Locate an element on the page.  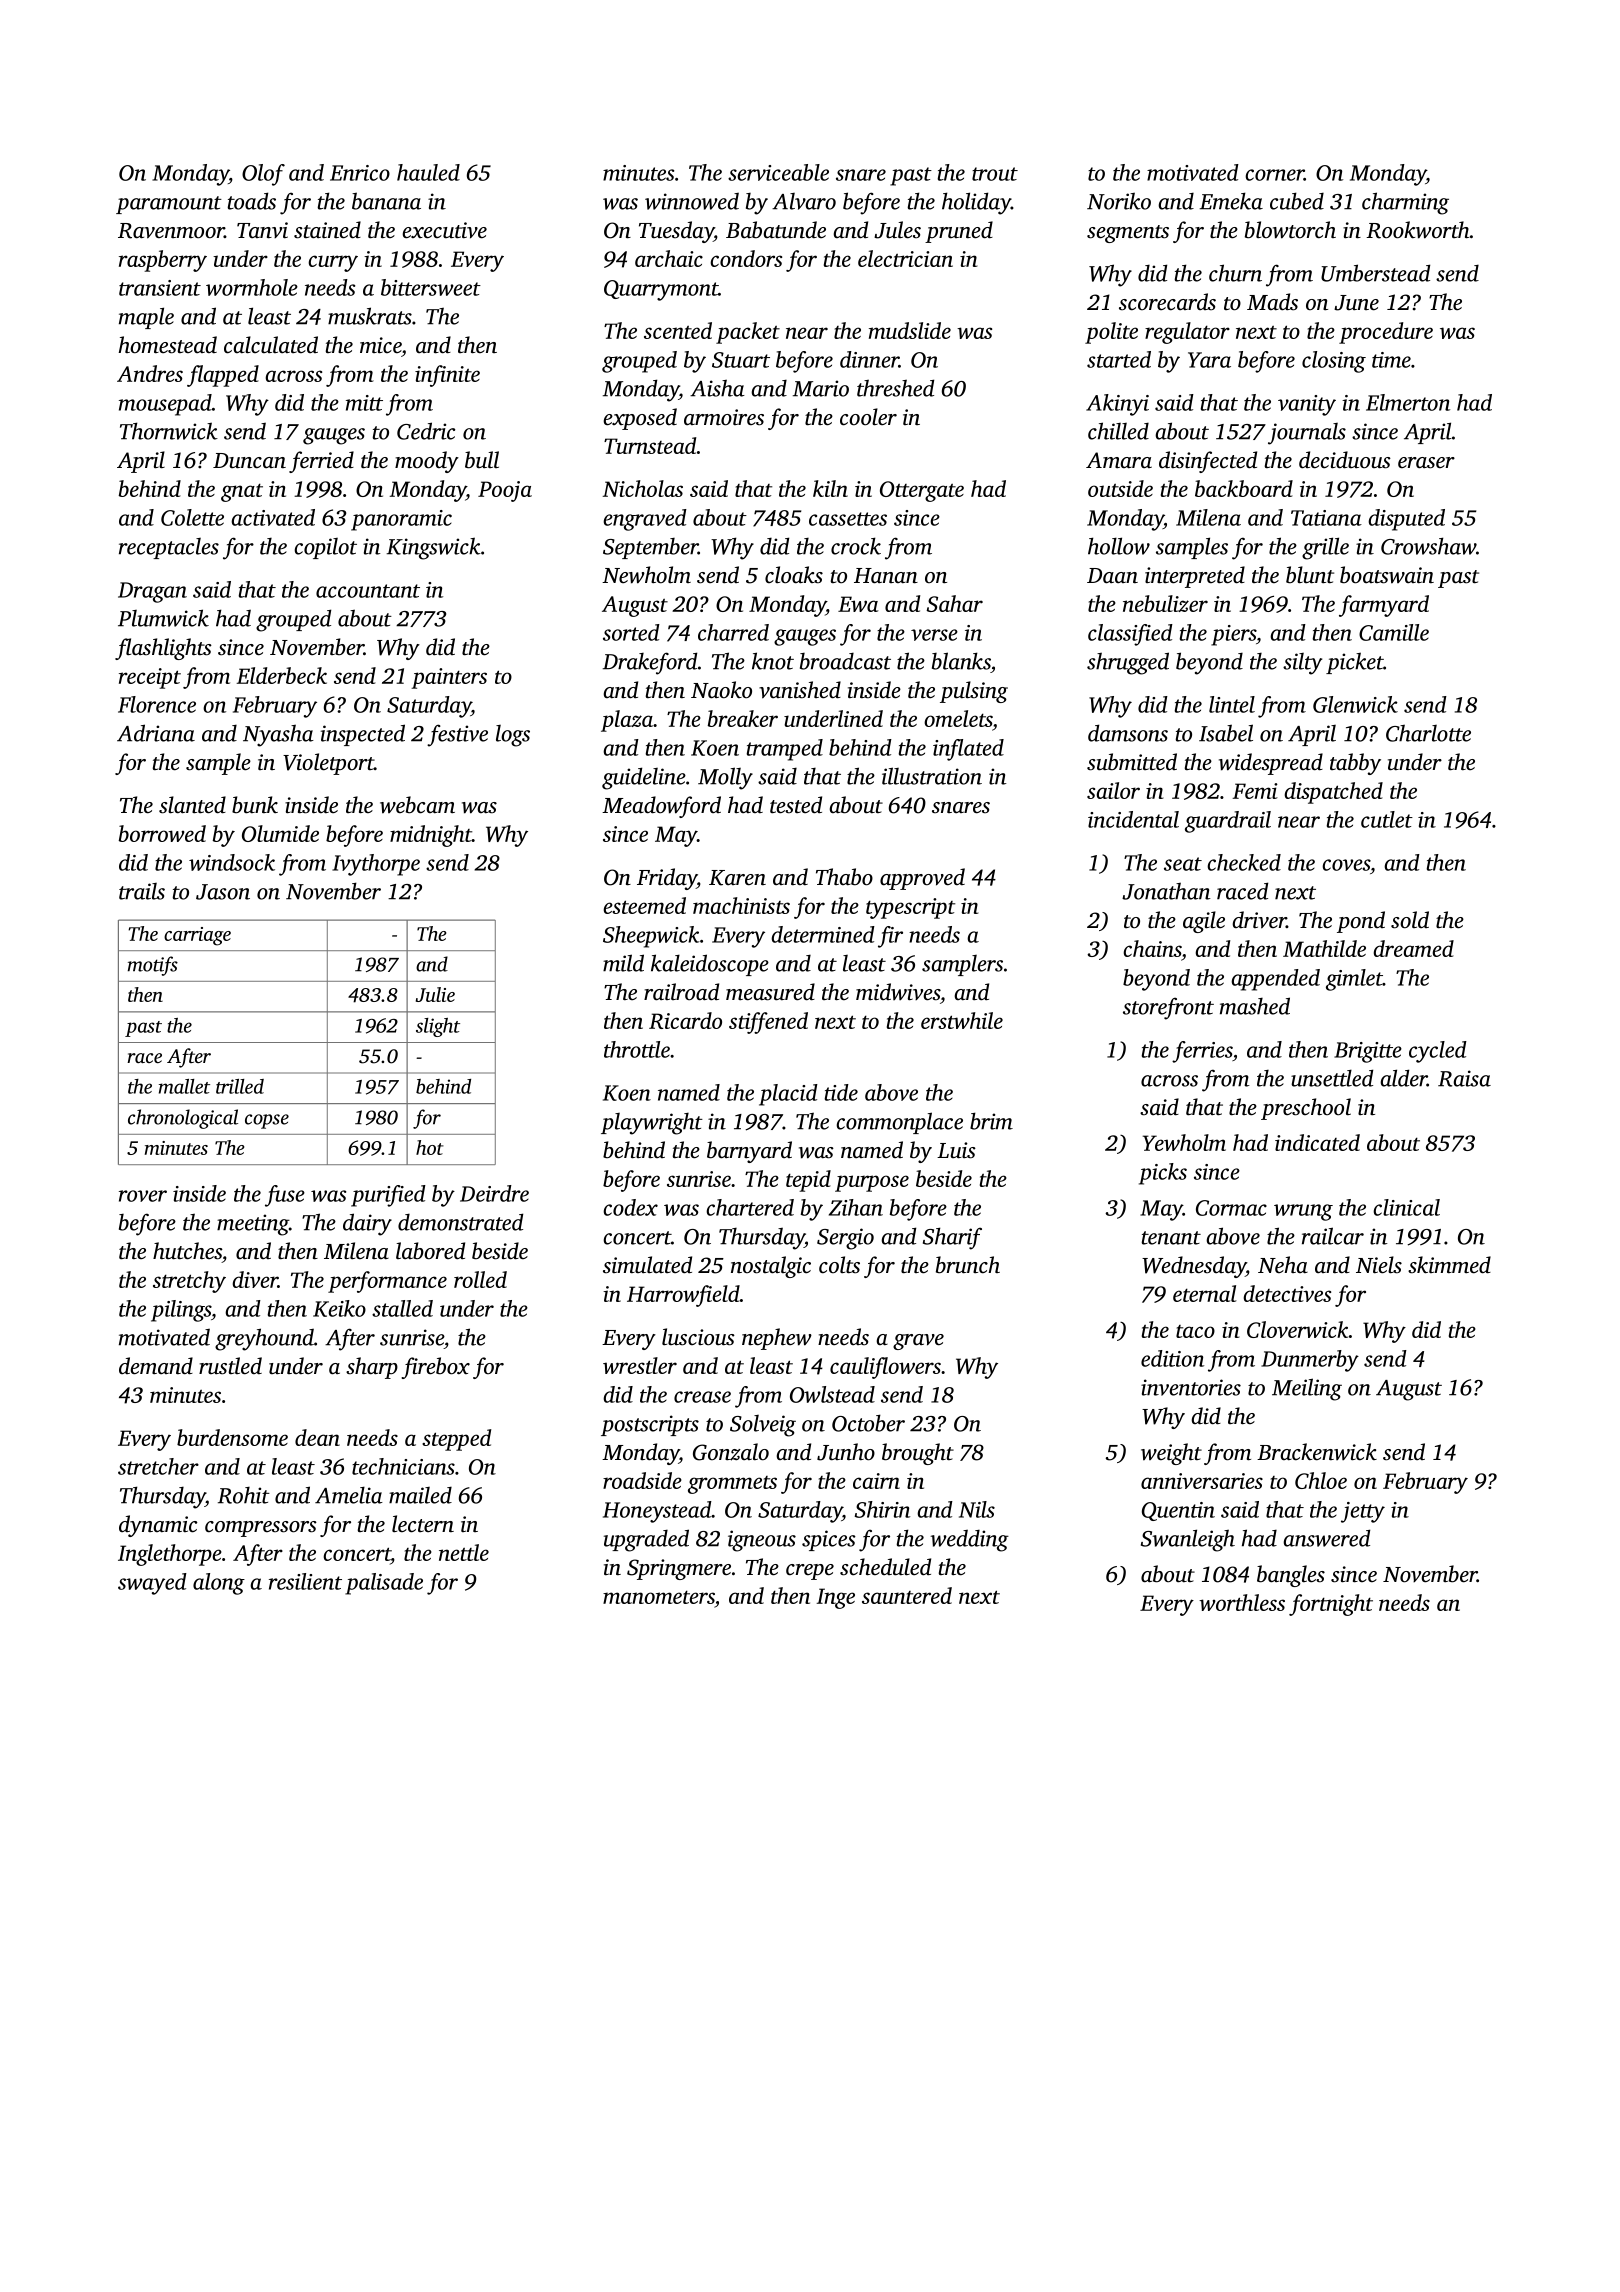
barnyard is located at coordinates (749, 1152).
